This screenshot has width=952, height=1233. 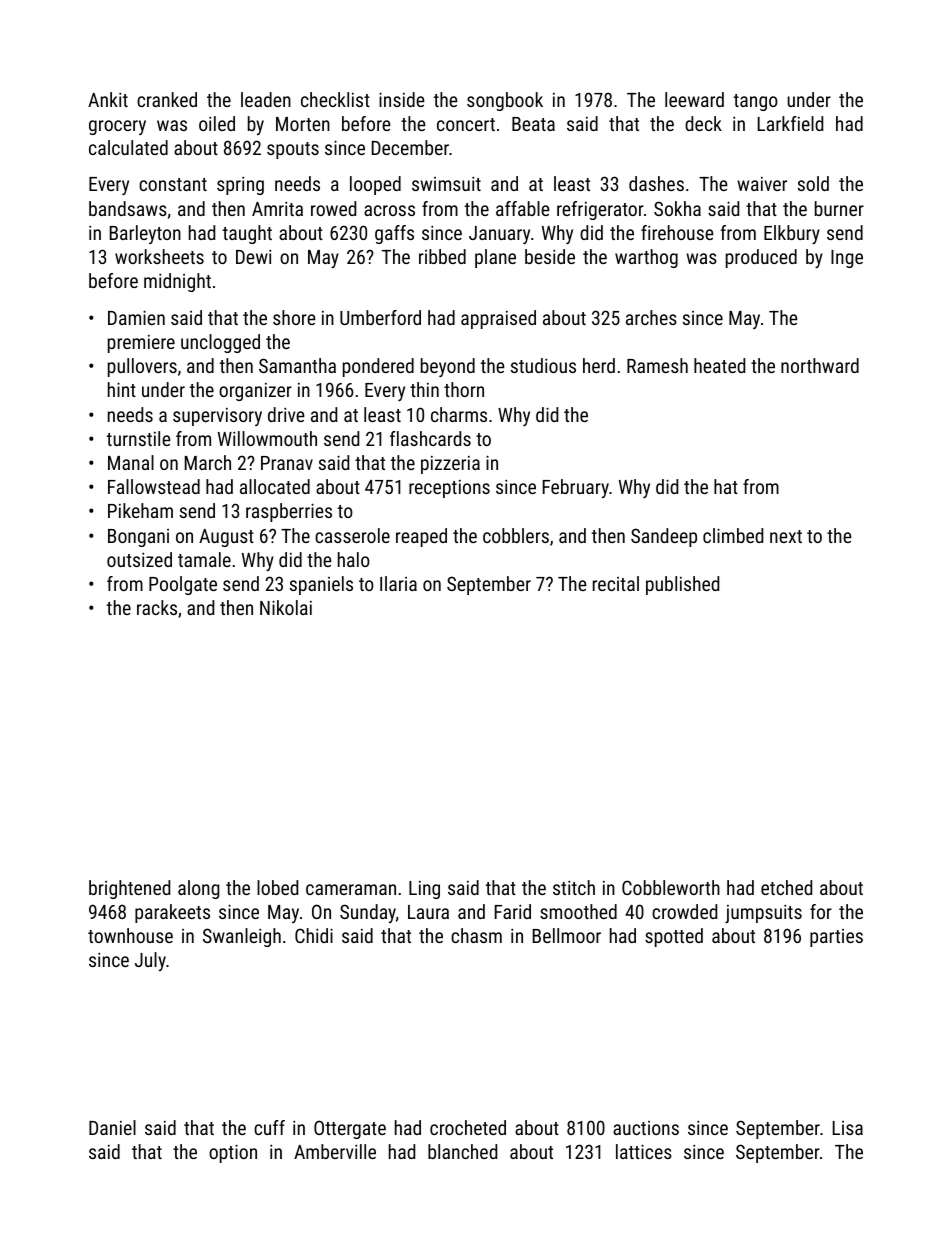 I want to click on appraised, so click(x=498, y=319).
